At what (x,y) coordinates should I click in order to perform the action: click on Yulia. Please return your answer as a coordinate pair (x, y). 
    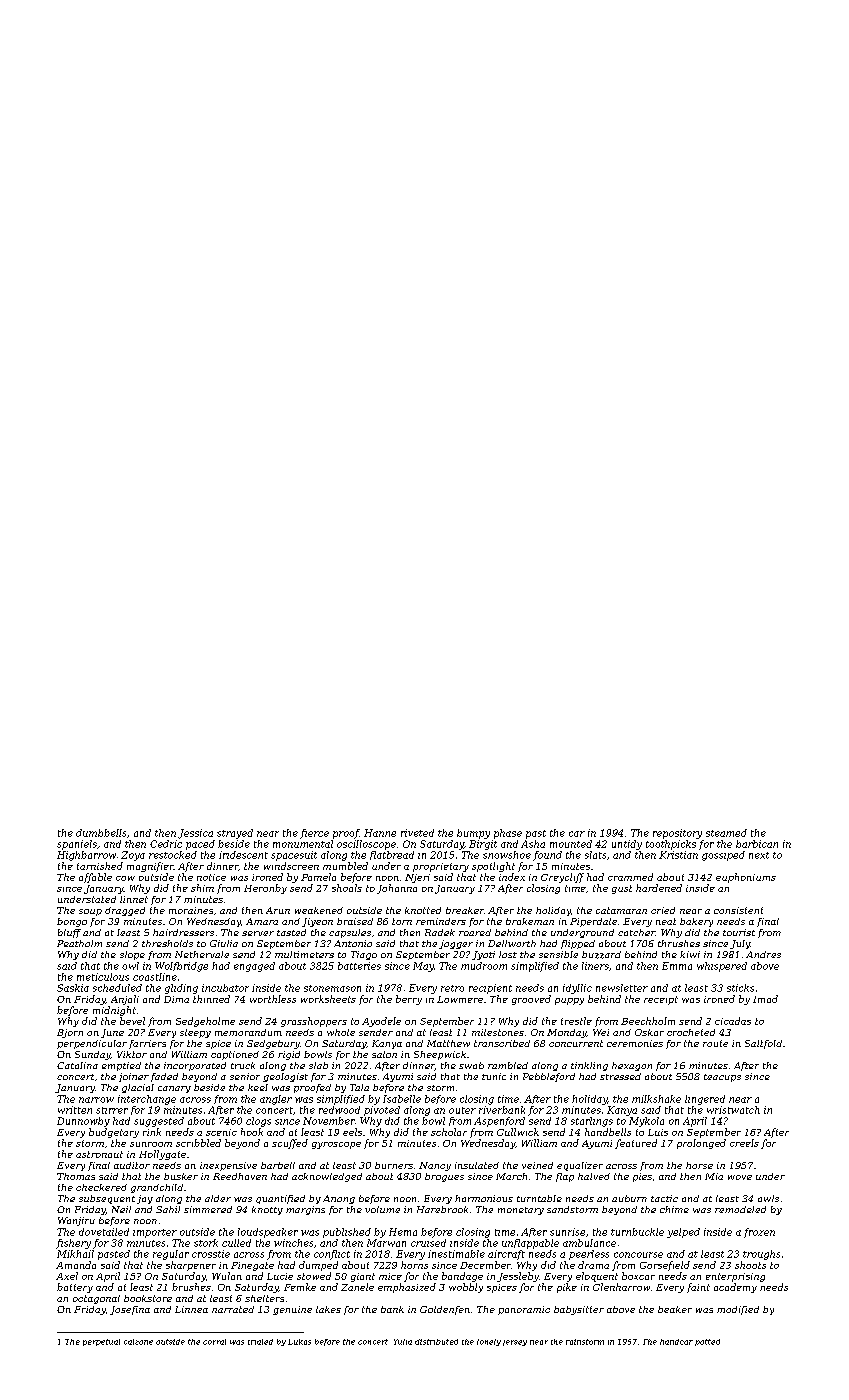
    Looking at the image, I should click on (403, 1342).
